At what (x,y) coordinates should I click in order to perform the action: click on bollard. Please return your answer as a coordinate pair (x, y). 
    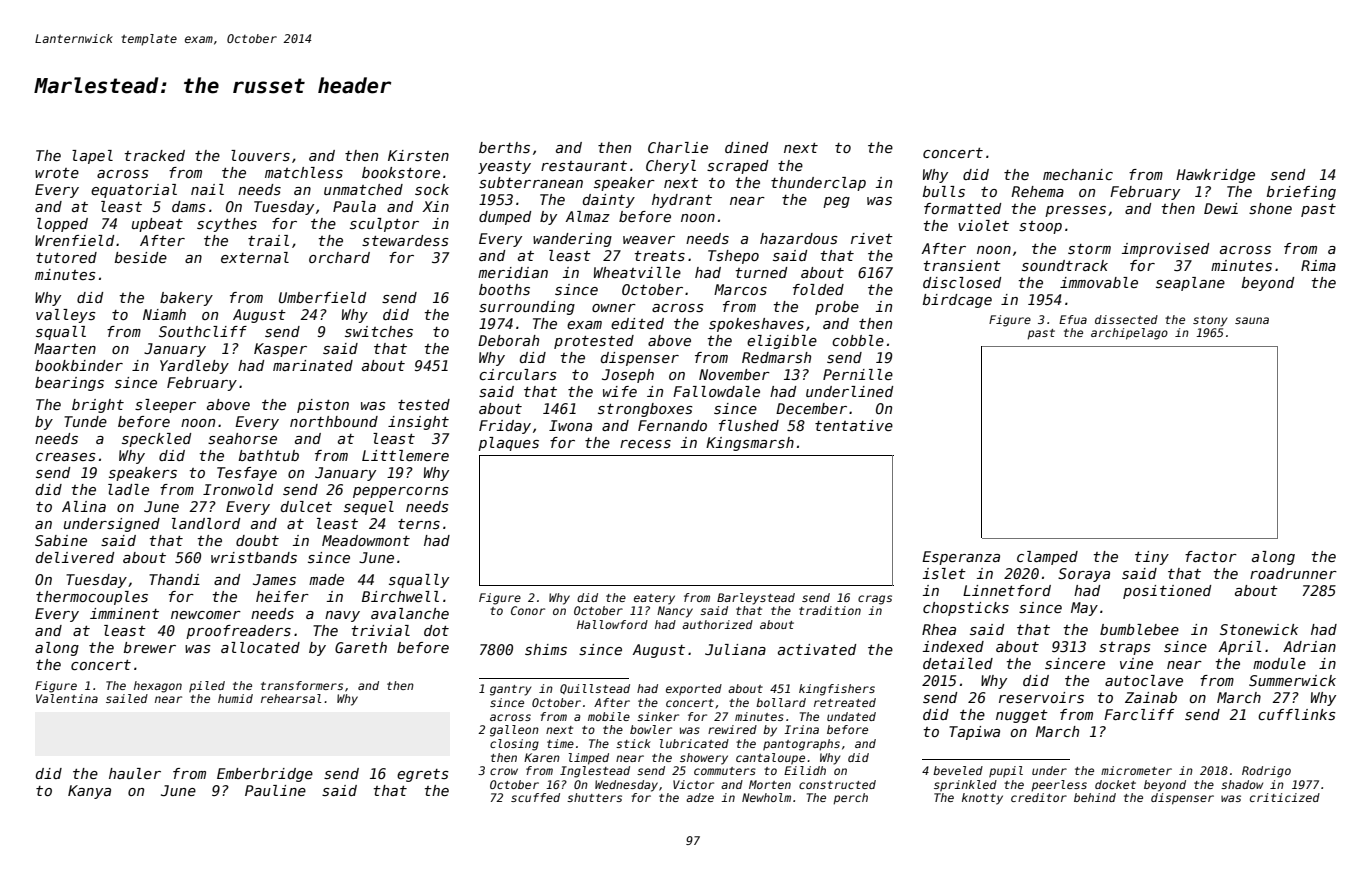
    Looking at the image, I should click on (781, 702).
